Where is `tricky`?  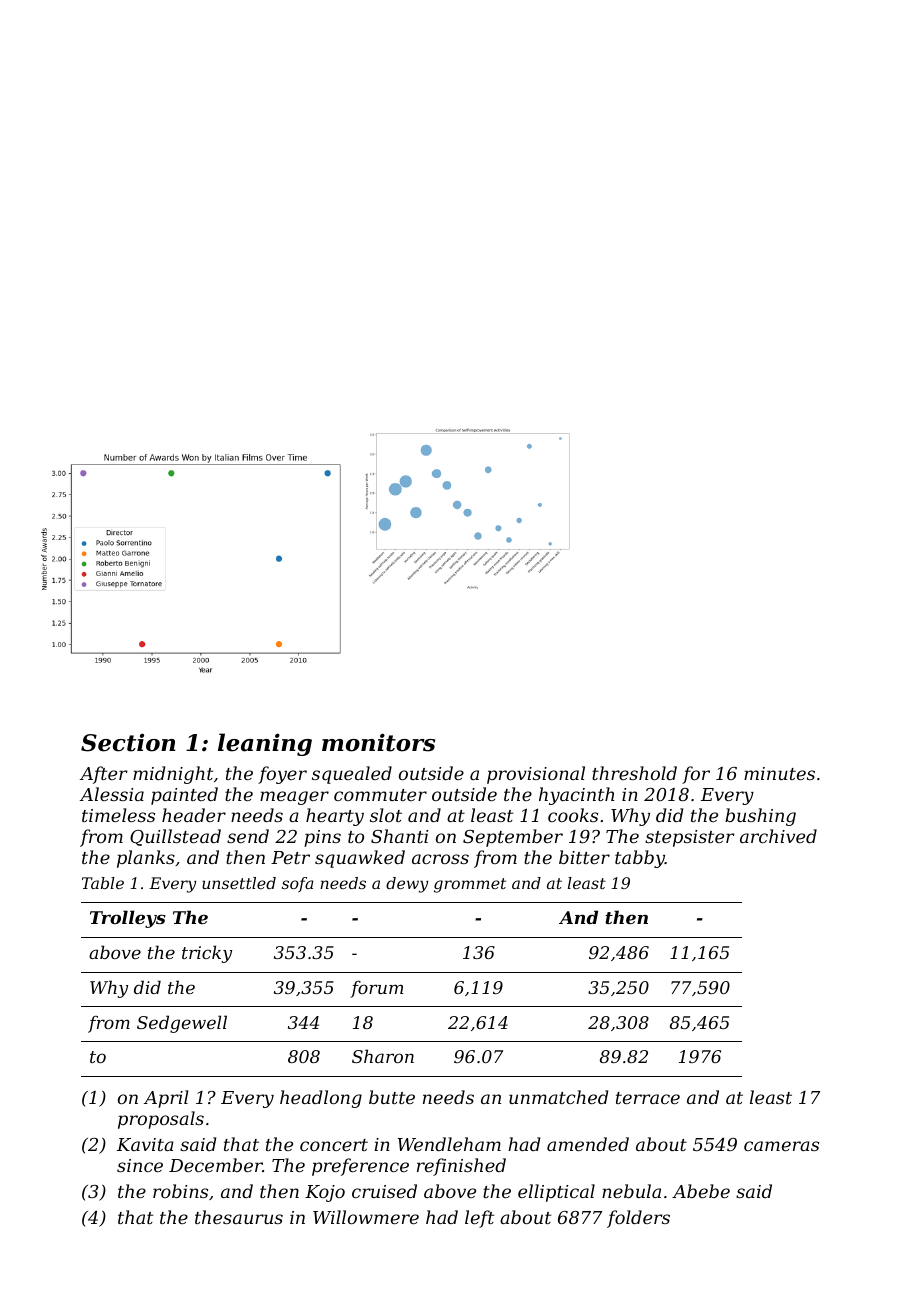
tricky is located at coordinates (207, 954).
